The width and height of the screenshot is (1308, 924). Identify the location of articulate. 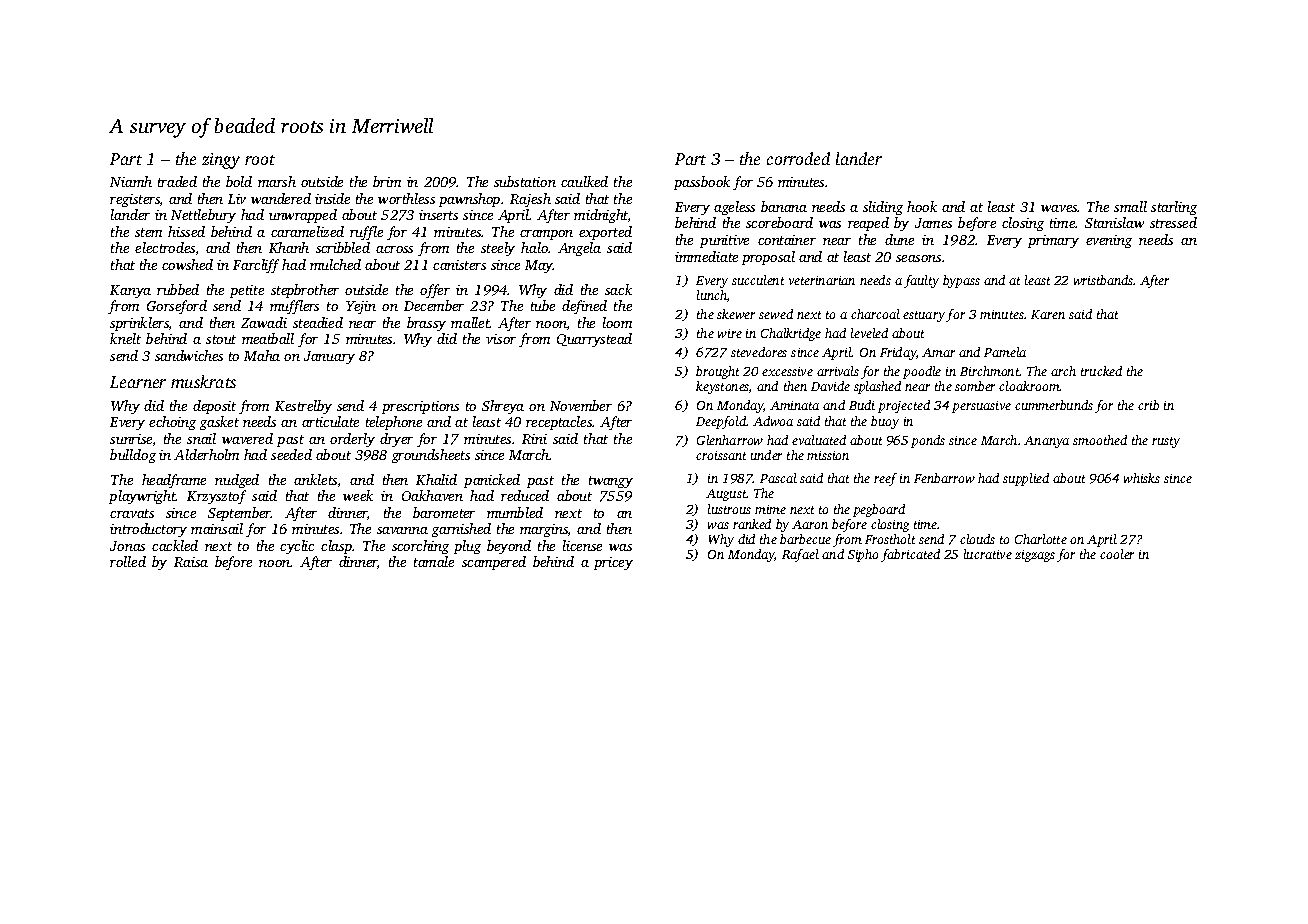
(330, 421).
